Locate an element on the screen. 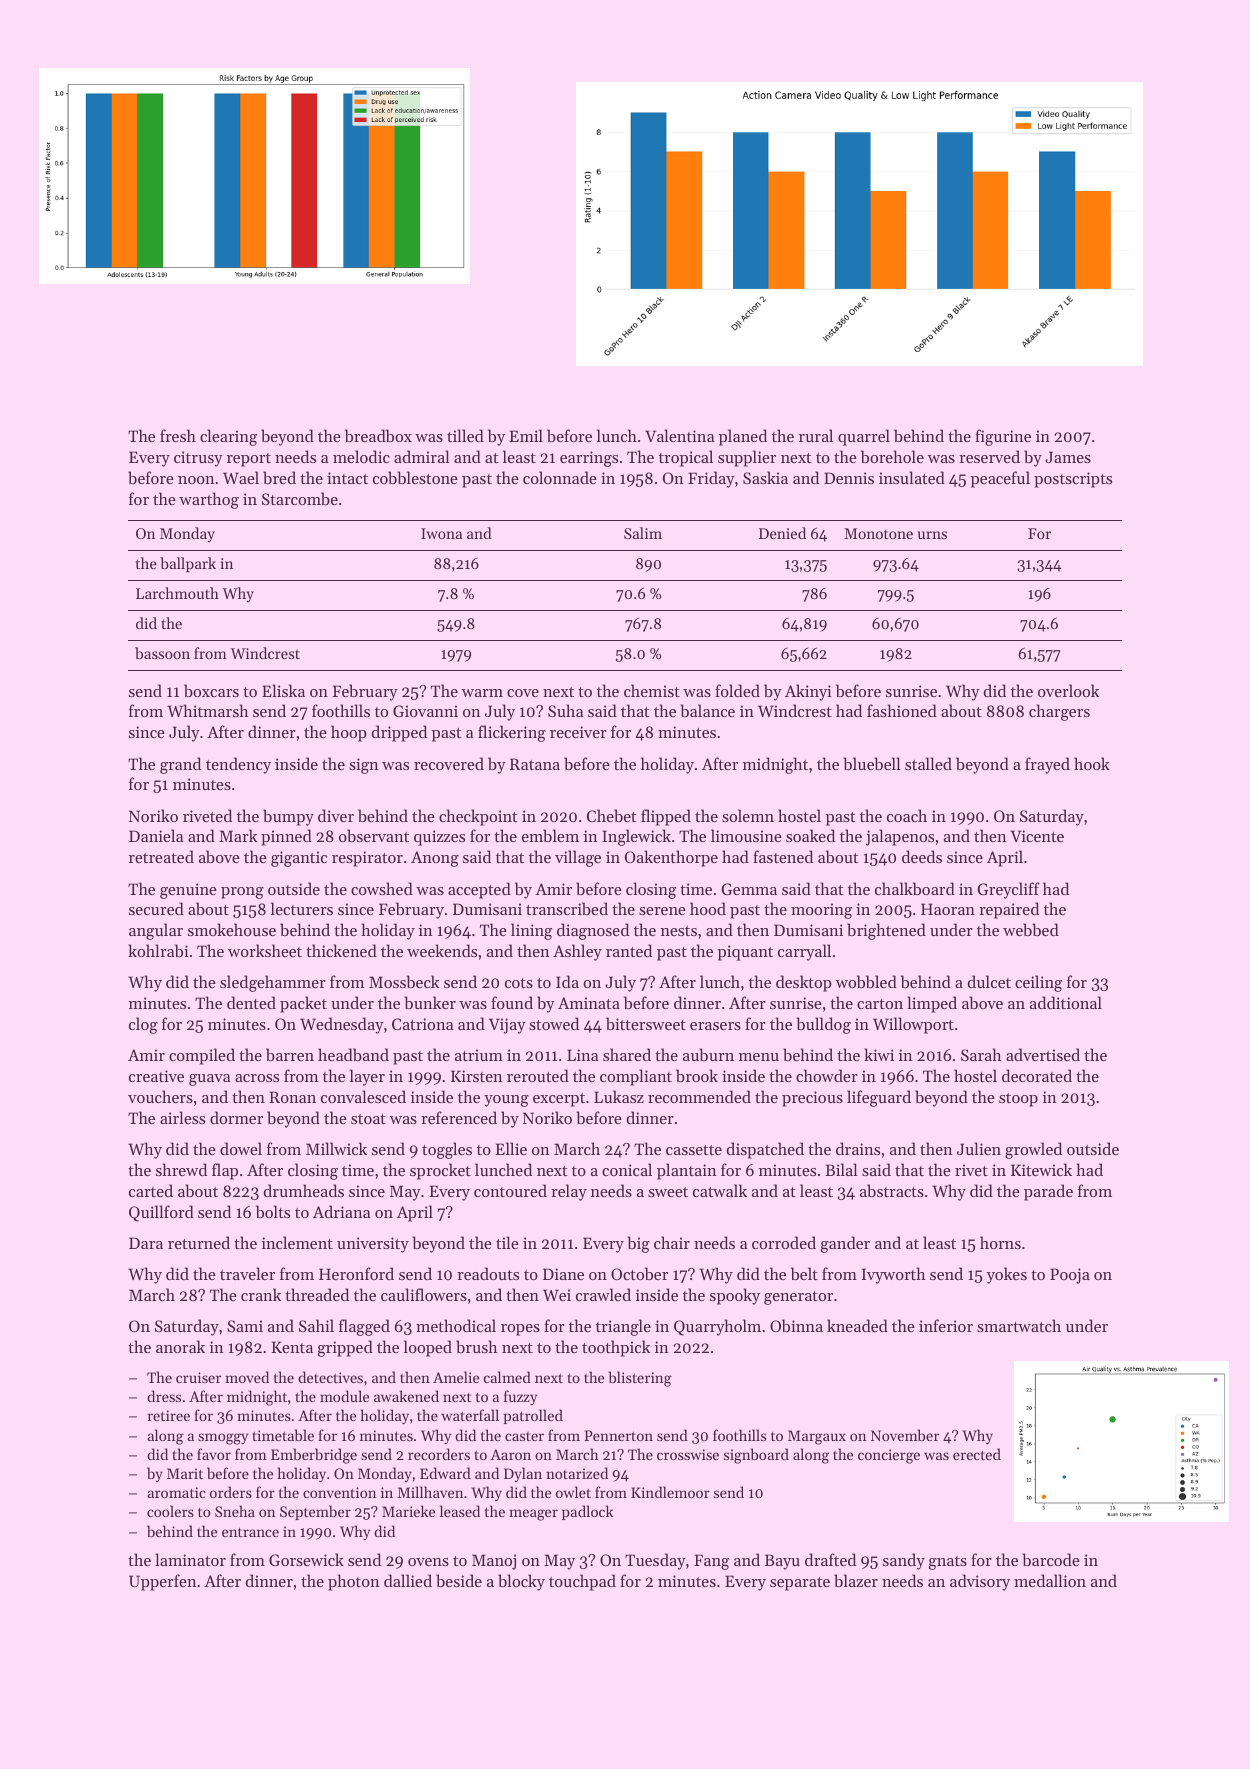  bumpy is located at coordinates (288, 817).
